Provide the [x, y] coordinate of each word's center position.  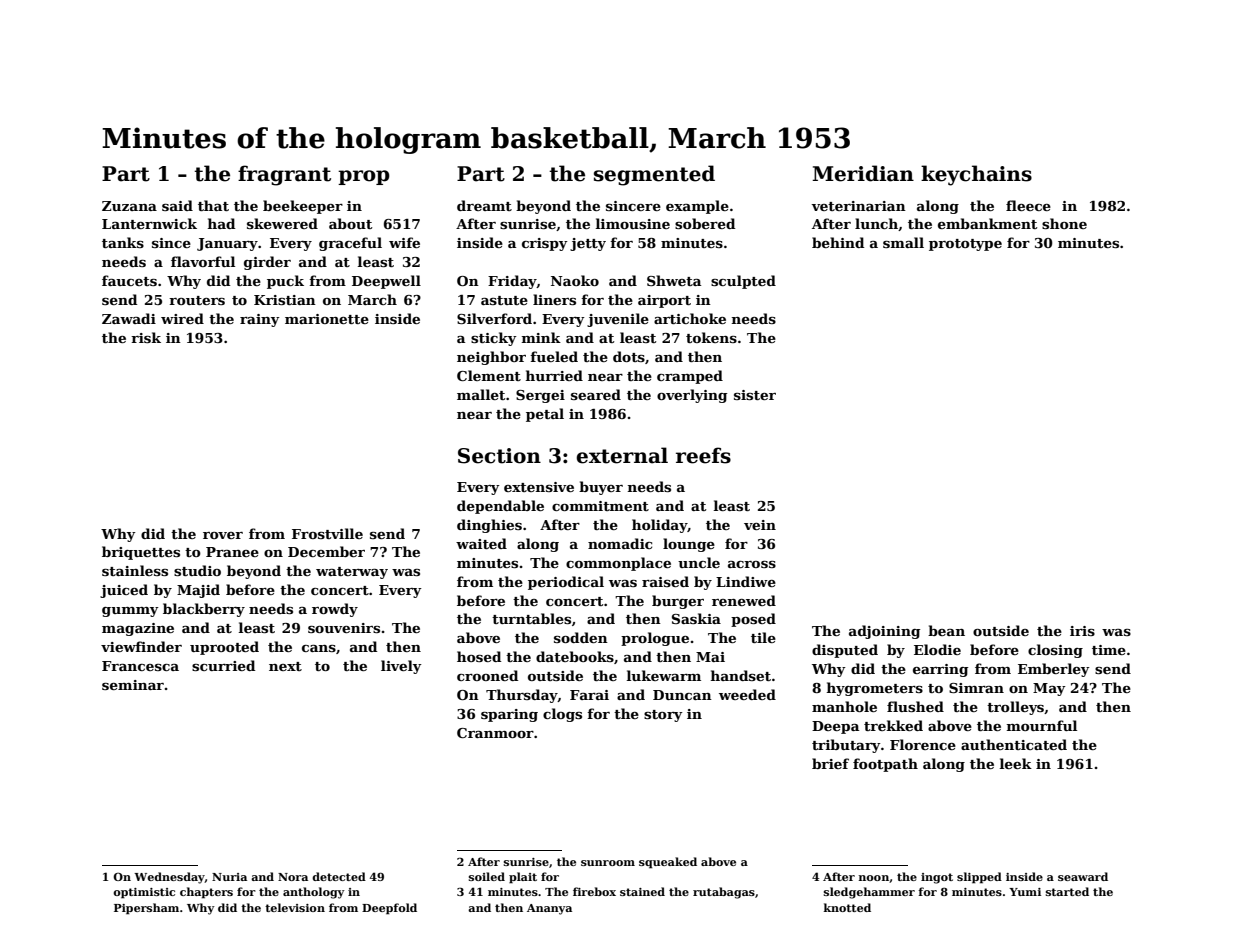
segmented [654, 175]
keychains [976, 175]
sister [755, 395]
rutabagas [724, 893]
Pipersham [146, 909]
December [326, 551]
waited [481, 543]
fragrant [284, 175]
